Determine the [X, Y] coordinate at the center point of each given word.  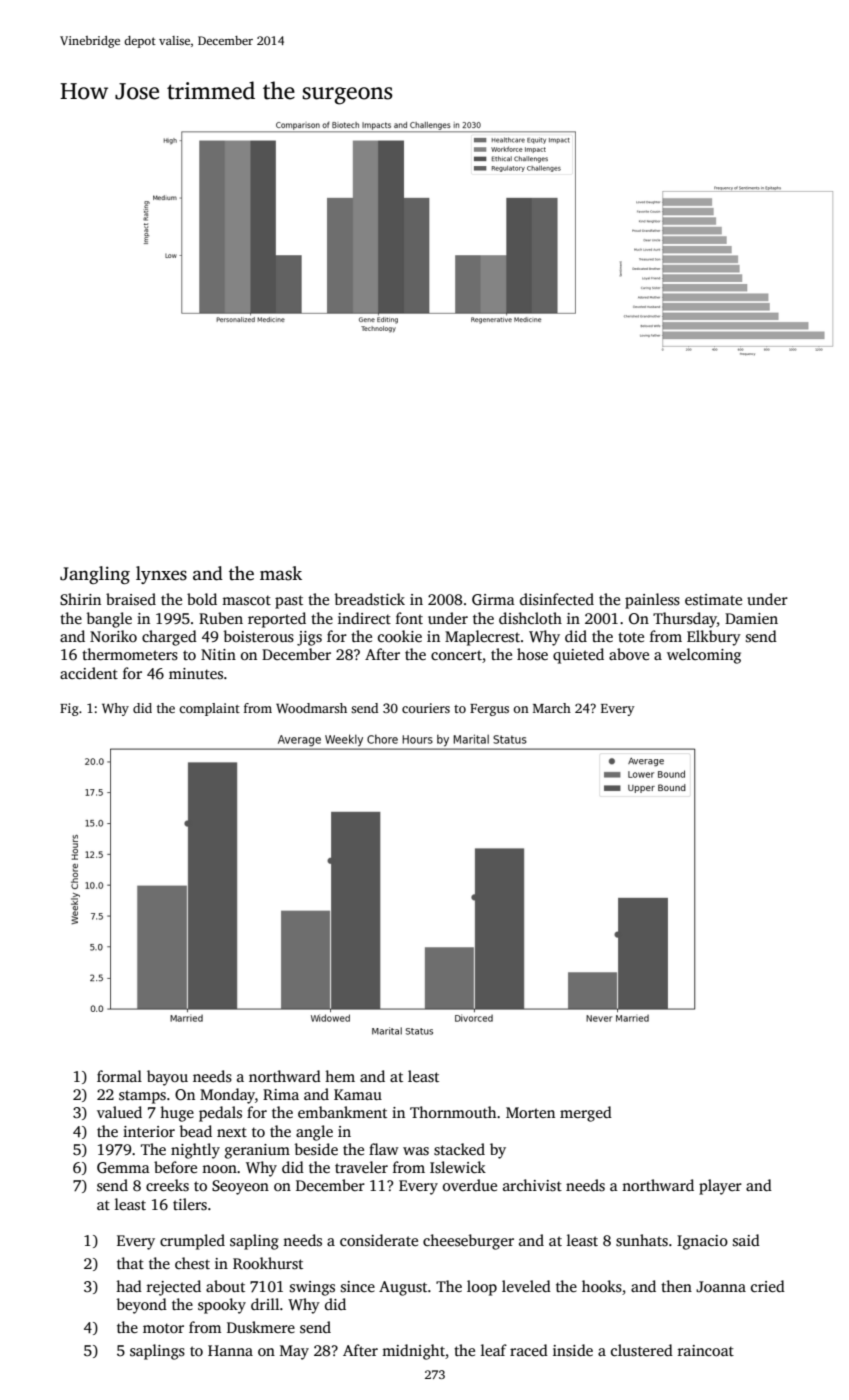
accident [89, 673]
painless [652, 601]
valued [119, 1112]
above [629, 654]
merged [586, 1114]
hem [340, 1076]
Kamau [358, 1094]
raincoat [706, 1350]
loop [482, 1288]
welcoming [704, 656]
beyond [141, 1306]
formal [119, 1076]
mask [281, 573]
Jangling [95, 575]
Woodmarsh [311, 708]
